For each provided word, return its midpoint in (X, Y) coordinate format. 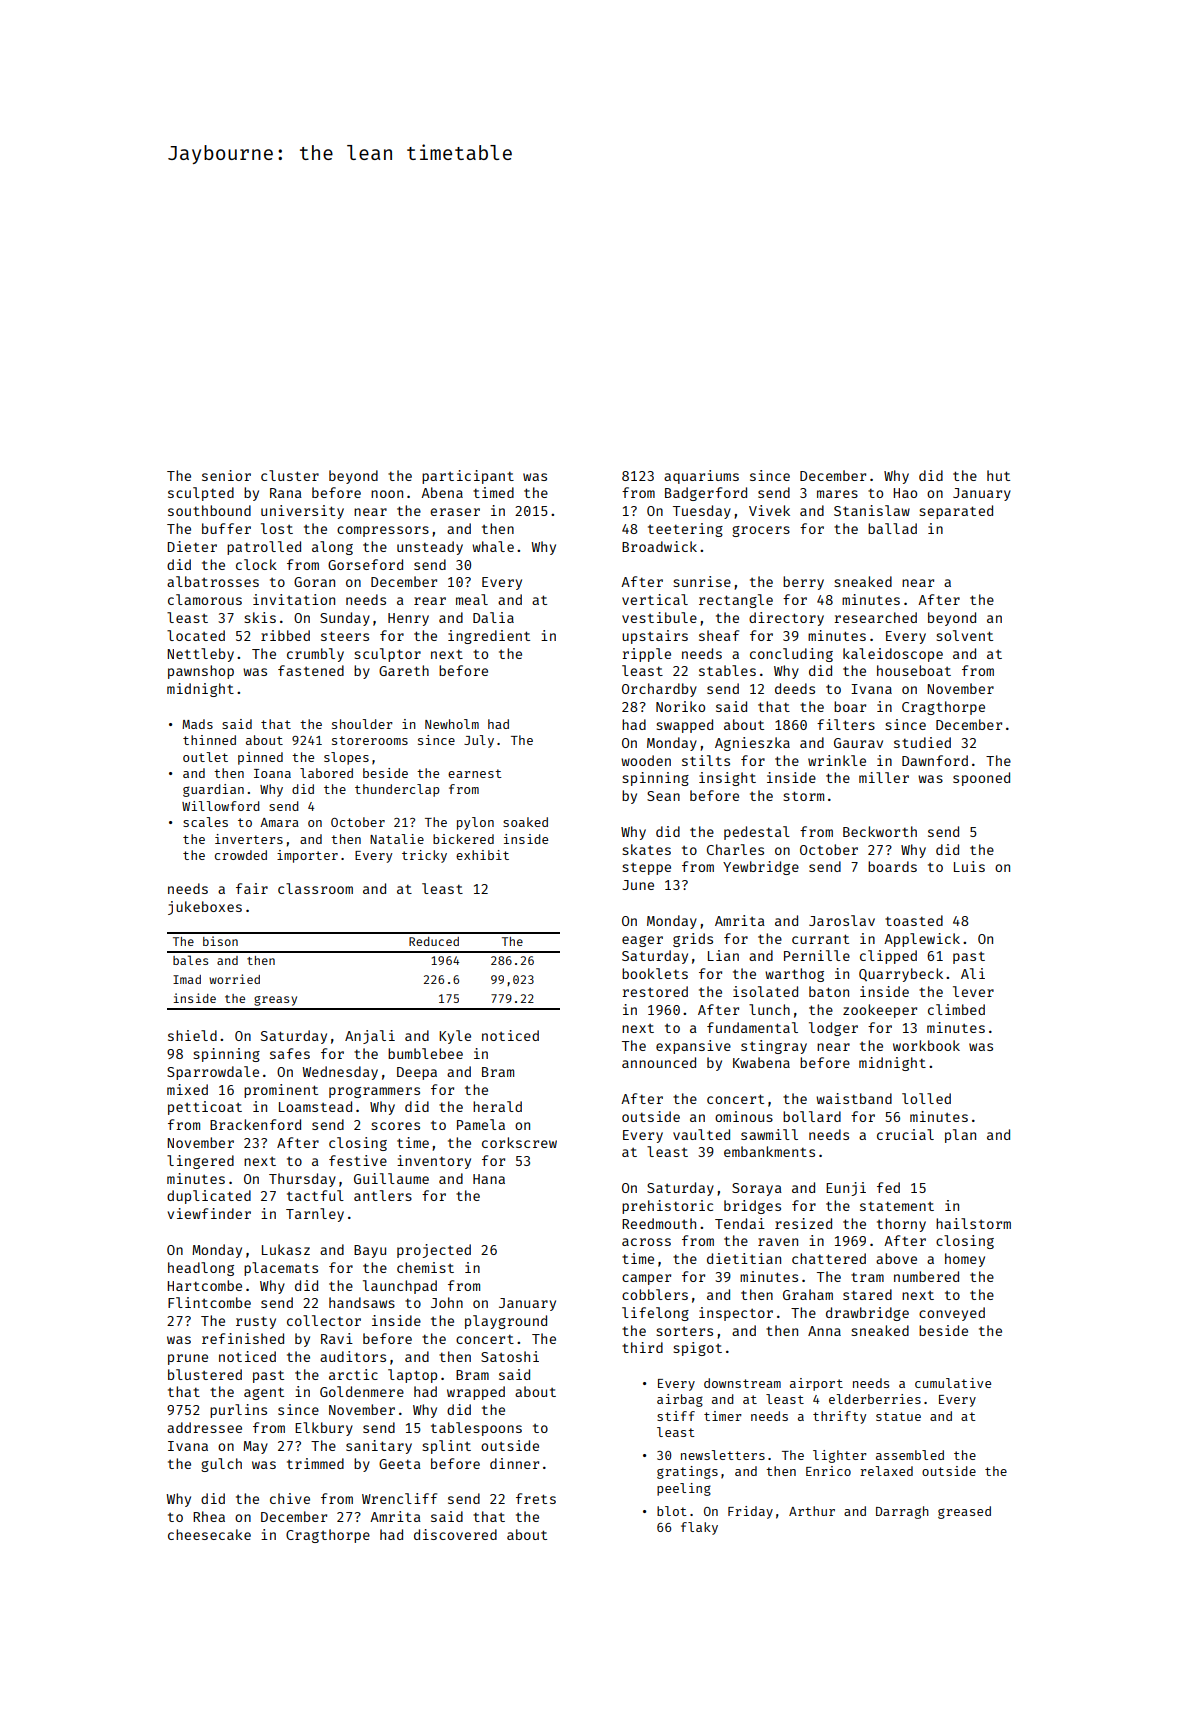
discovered (455, 1534)
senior (226, 475)
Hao (905, 493)
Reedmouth (659, 1223)
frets (536, 1498)
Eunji (846, 1189)
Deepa (417, 1073)
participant (468, 477)
